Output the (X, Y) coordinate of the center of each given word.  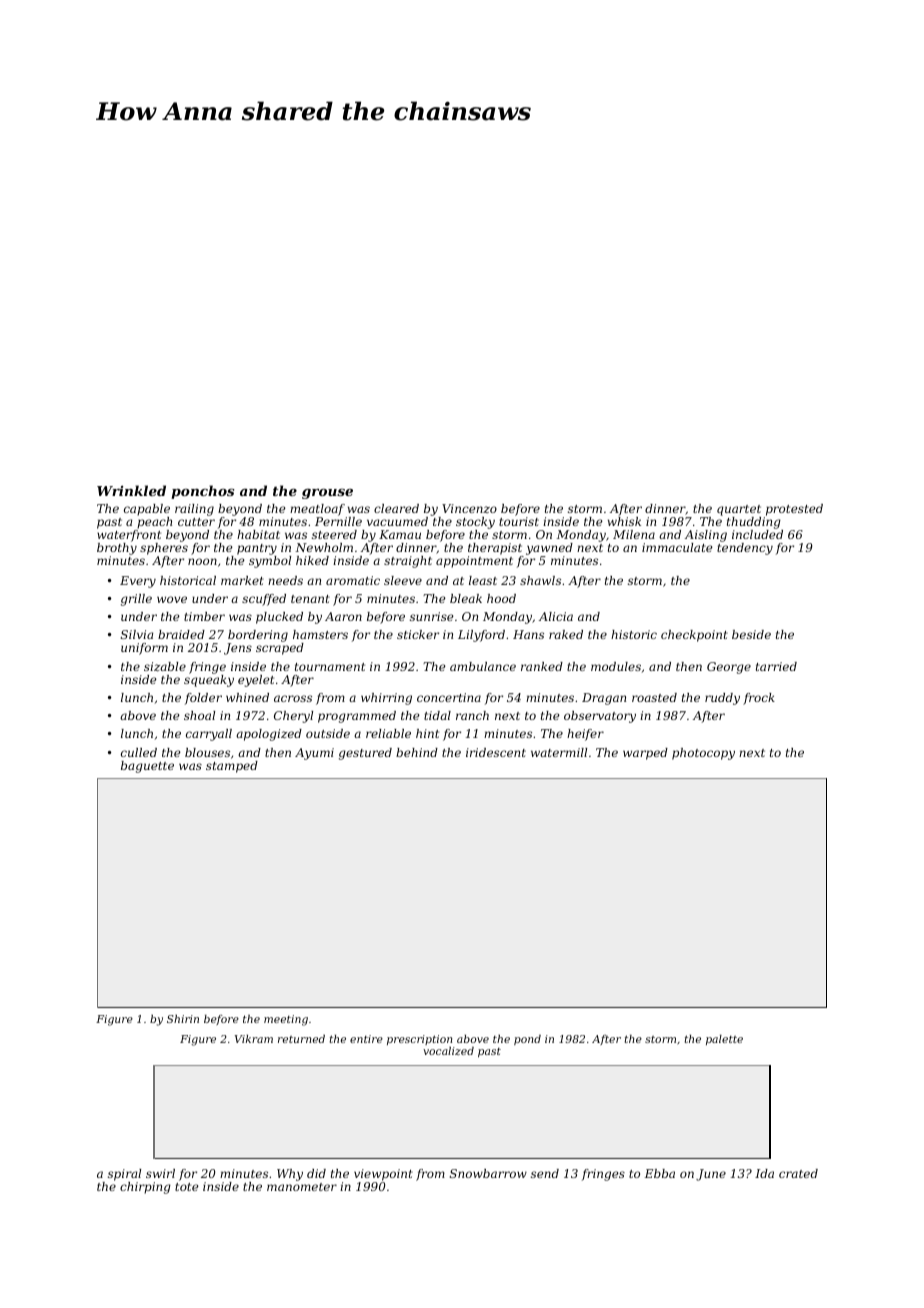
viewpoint (383, 1175)
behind (417, 752)
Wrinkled (131, 490)
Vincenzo (469, 508)
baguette (147, 767)
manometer (302, 1187)
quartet (739, 510)
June (711, 1175)
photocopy (703, 754)
